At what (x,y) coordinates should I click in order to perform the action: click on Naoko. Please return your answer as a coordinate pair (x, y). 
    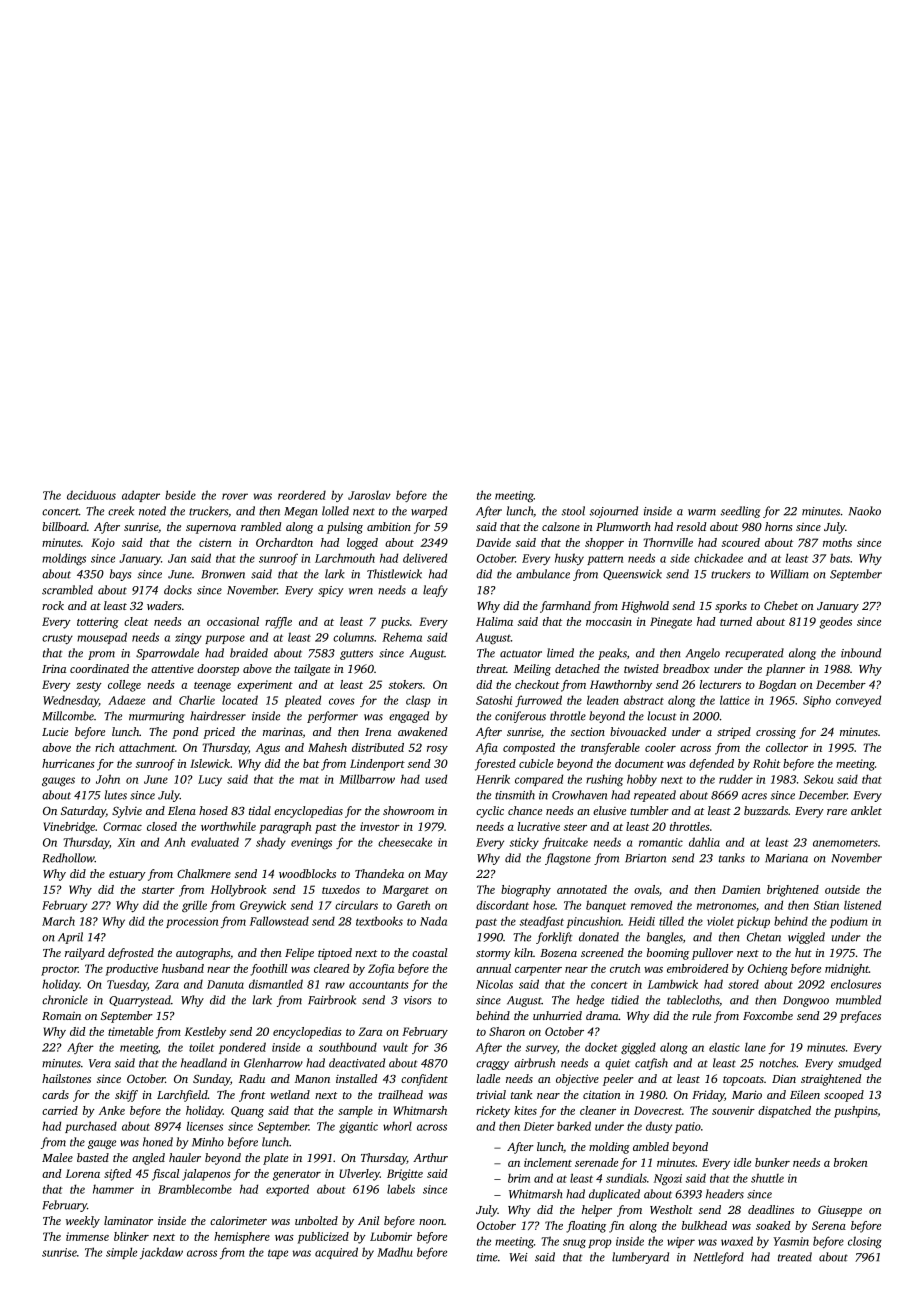
    Looking at the image, I should click on (865, 511).
